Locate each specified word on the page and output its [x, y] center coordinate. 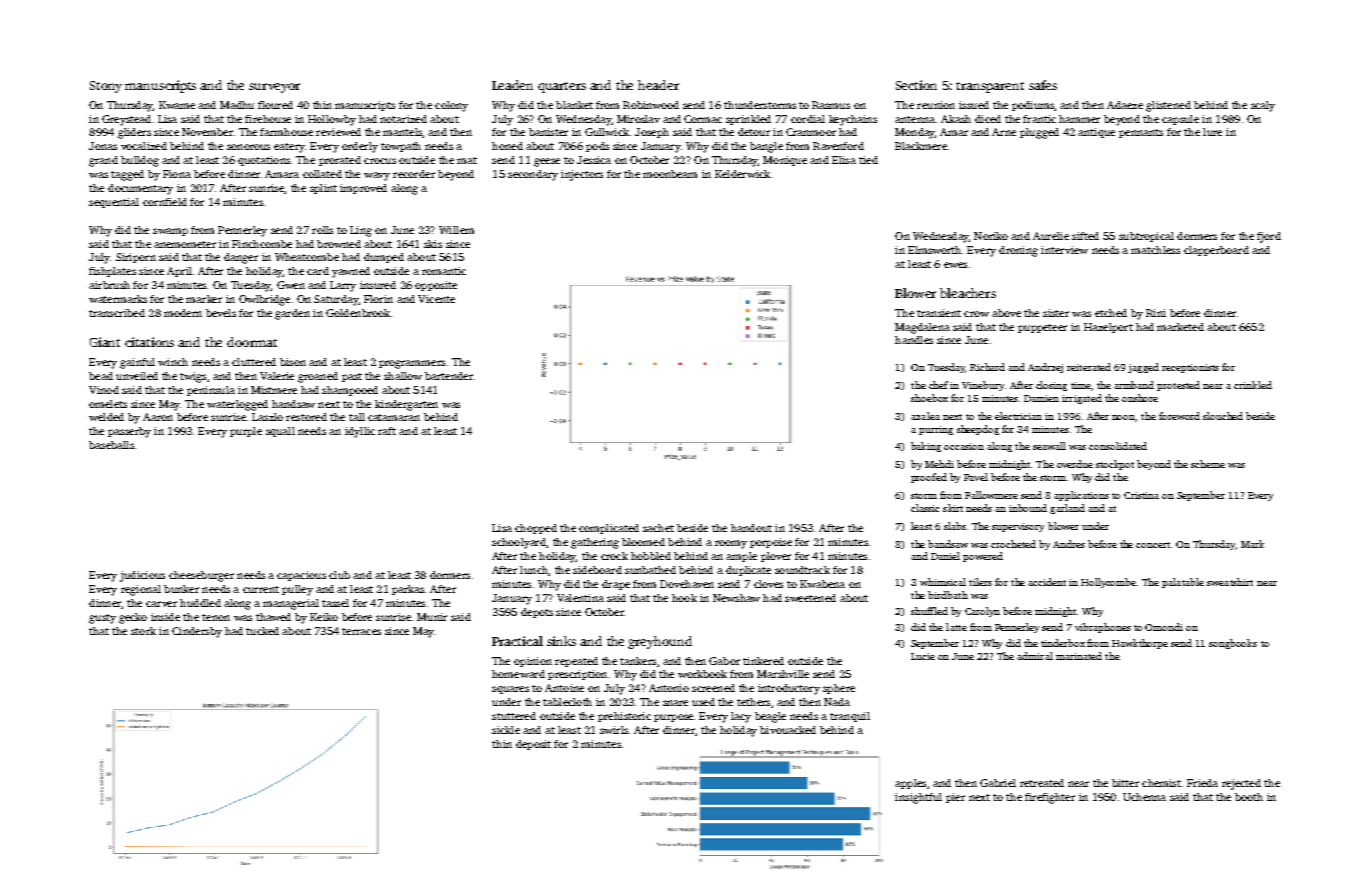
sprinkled [748, 120]
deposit [533, 745]
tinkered [763, 661]
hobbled [651, 556]
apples [910, 784]
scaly [1263, 106]
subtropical [1146, 237]
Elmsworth [934, 250]
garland [1067, 509]
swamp [170, 232]
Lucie [923, 656]
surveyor [274, 88]
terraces [361, 631]
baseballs [111, 445]
